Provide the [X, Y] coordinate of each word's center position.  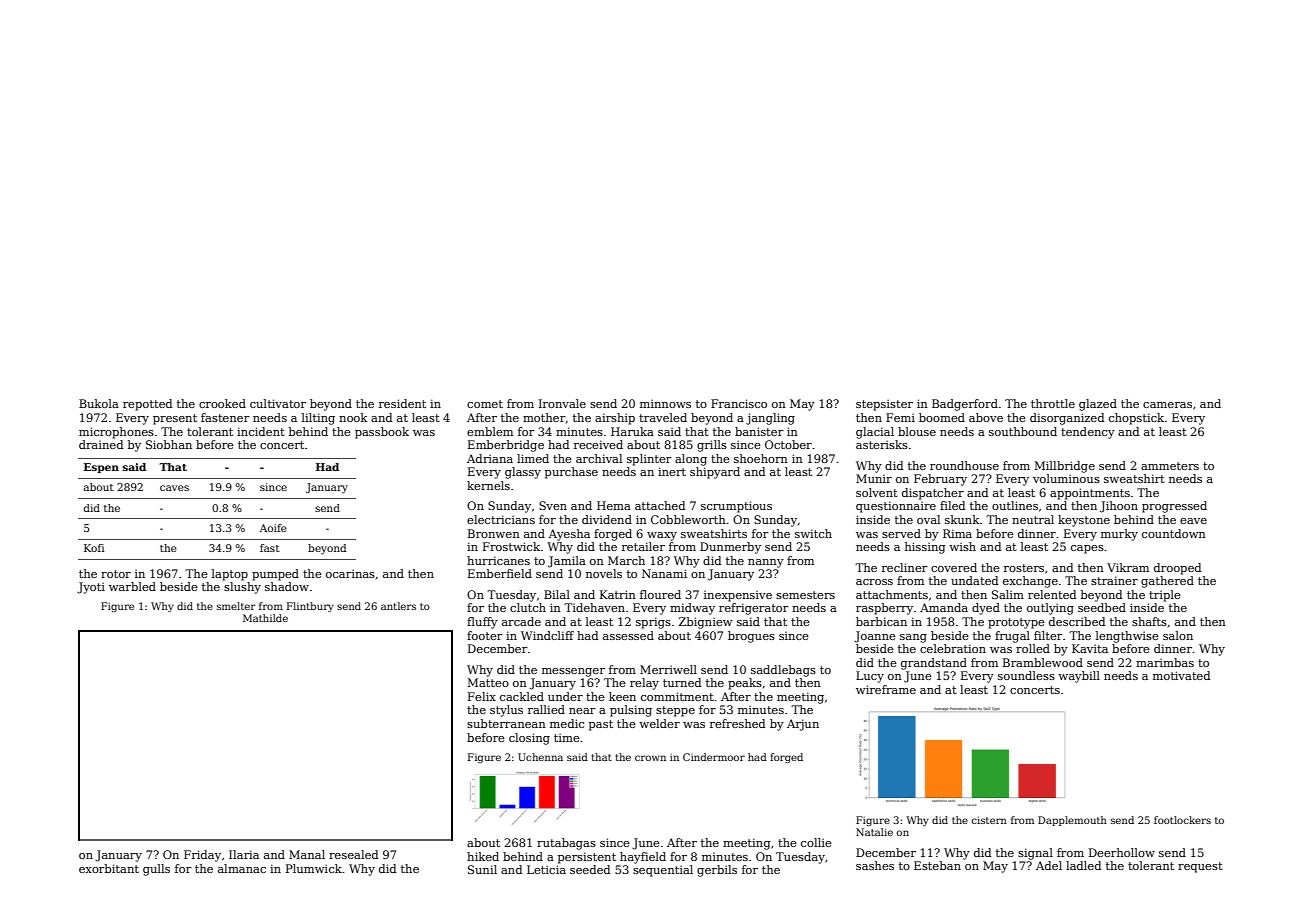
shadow [287, 586]
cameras [1167, 405]
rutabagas [566, 844]
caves [174, 488]
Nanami [664, 573]
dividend [607, 519]
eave [1193, 521]
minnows [665, 404]
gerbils [717, 871]
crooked [222, 403]
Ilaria [244, 854]
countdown [1174, 533]
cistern [989, 820]
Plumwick [314, 868]
